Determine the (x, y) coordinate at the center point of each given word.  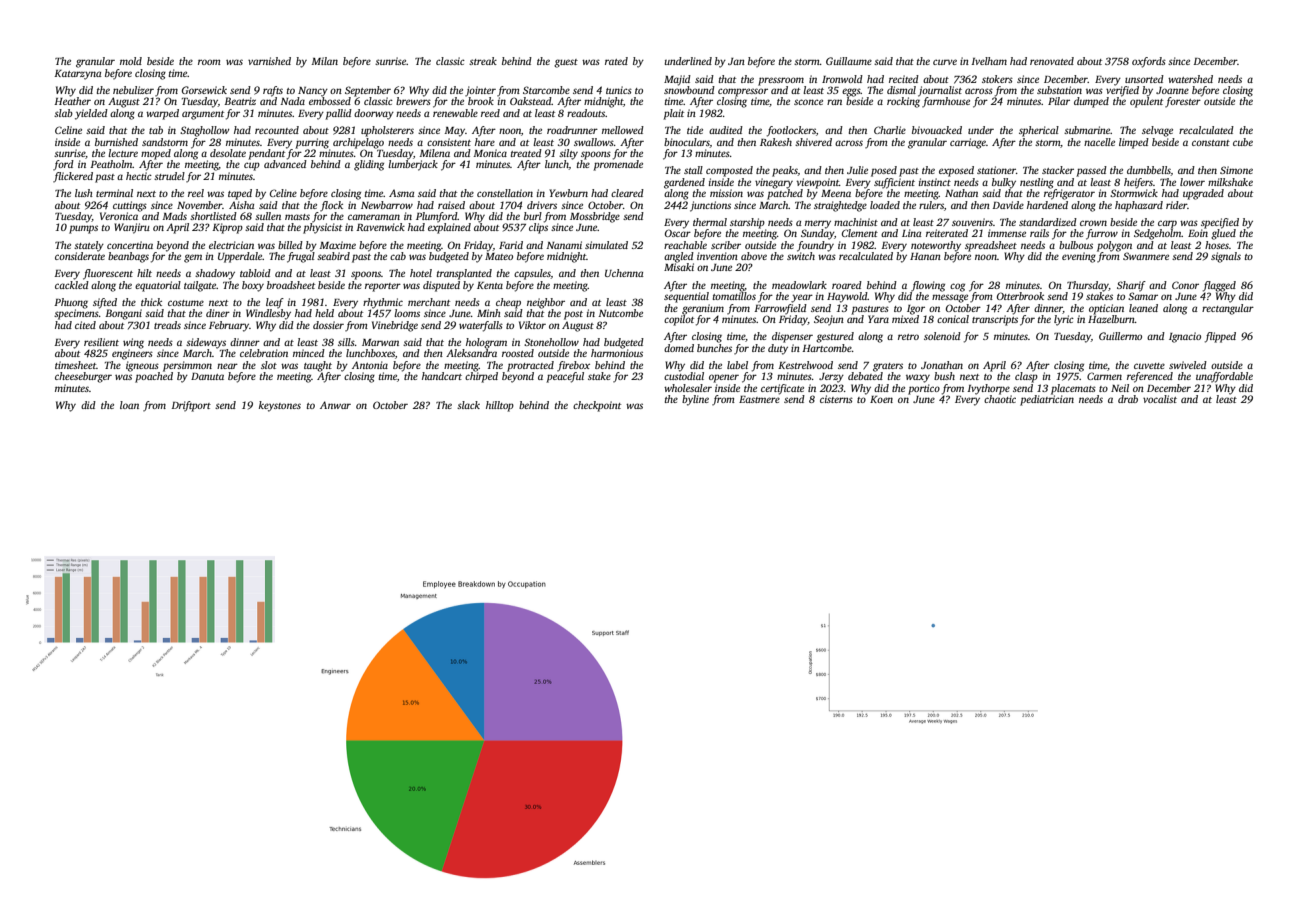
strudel (169, 176)
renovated (1052, 61)
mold (131, 61)
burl (533, 216)
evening (1079, 257)
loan (129, 405)
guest (566, 63)
